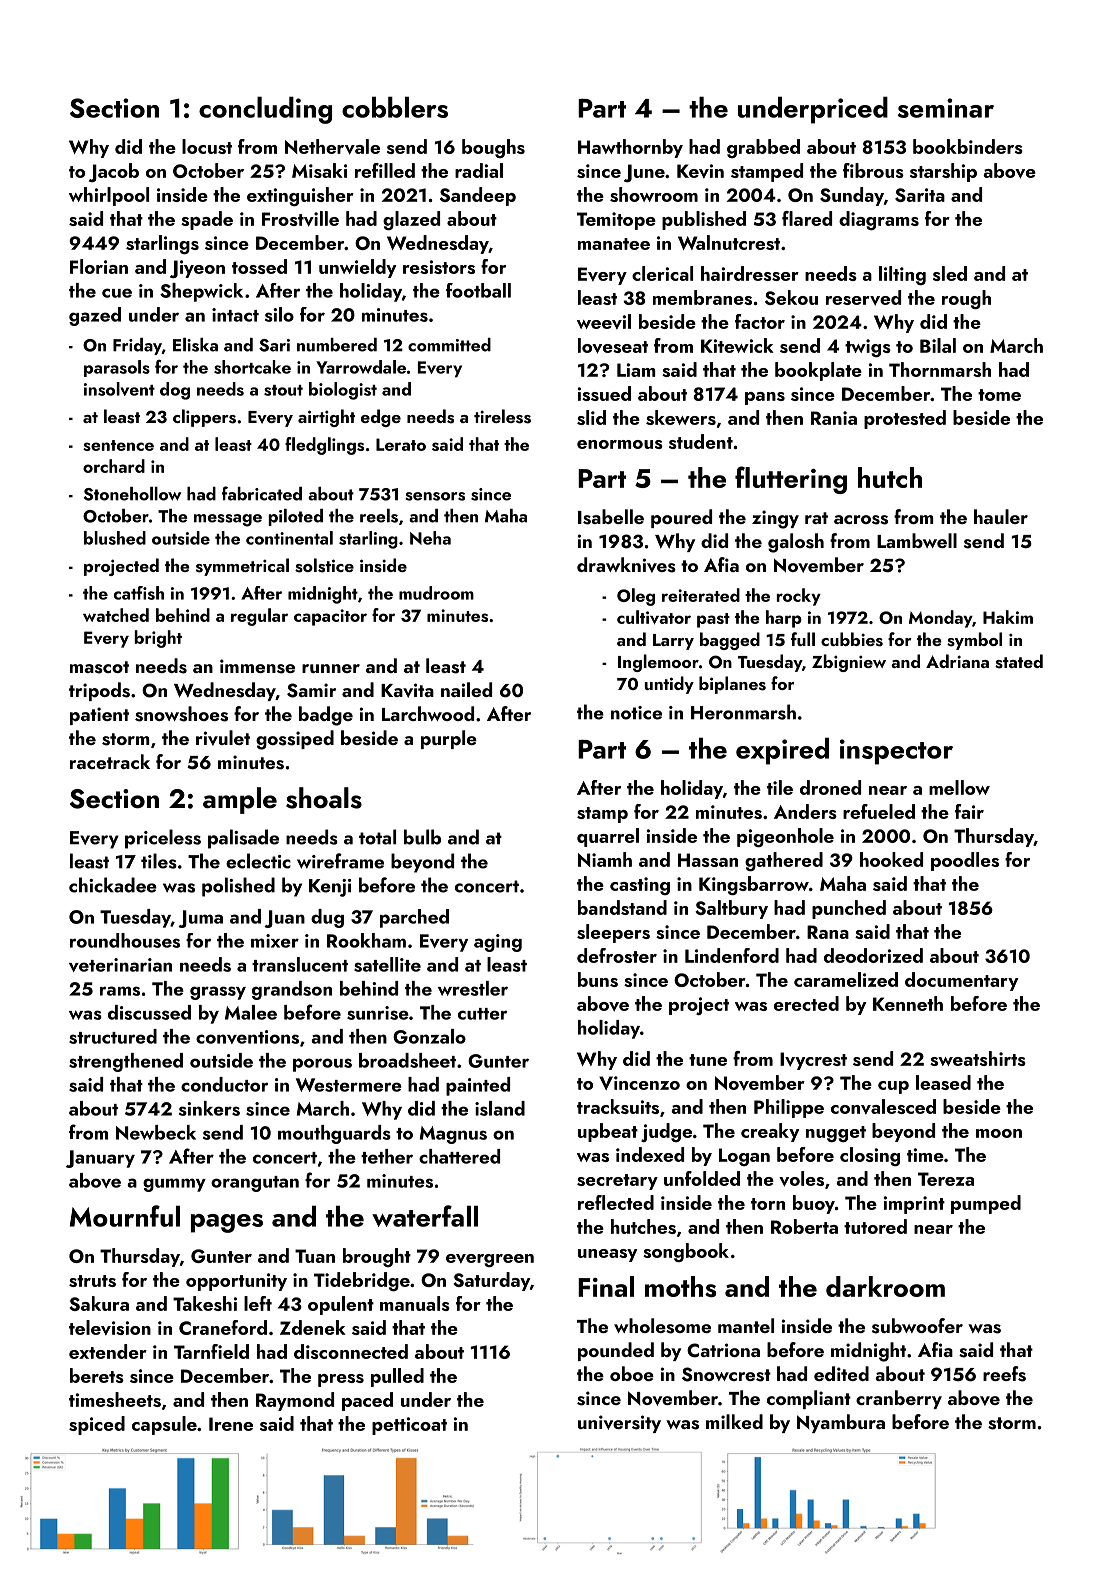 This screenshot has height=1578, width=1115. What do you see at coordinates (116, 615) in the screenshot?
I see `watched` at bounding box center [116, 615].
